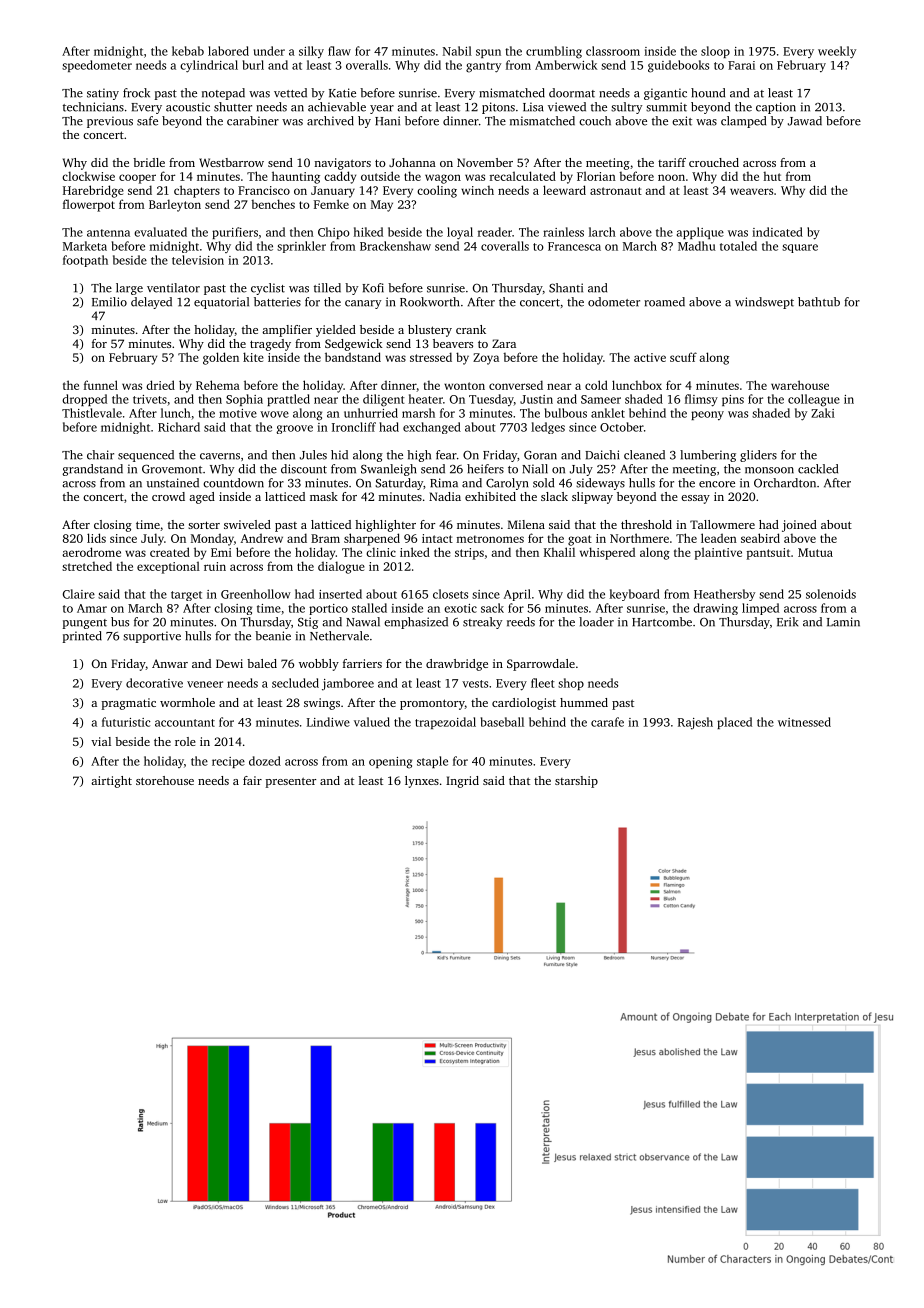 The image size is (924, 1308). What do you see at coordinates (175, 205) in the screenshot?
I see `Barleyton` at bounding box center [175, 205].
